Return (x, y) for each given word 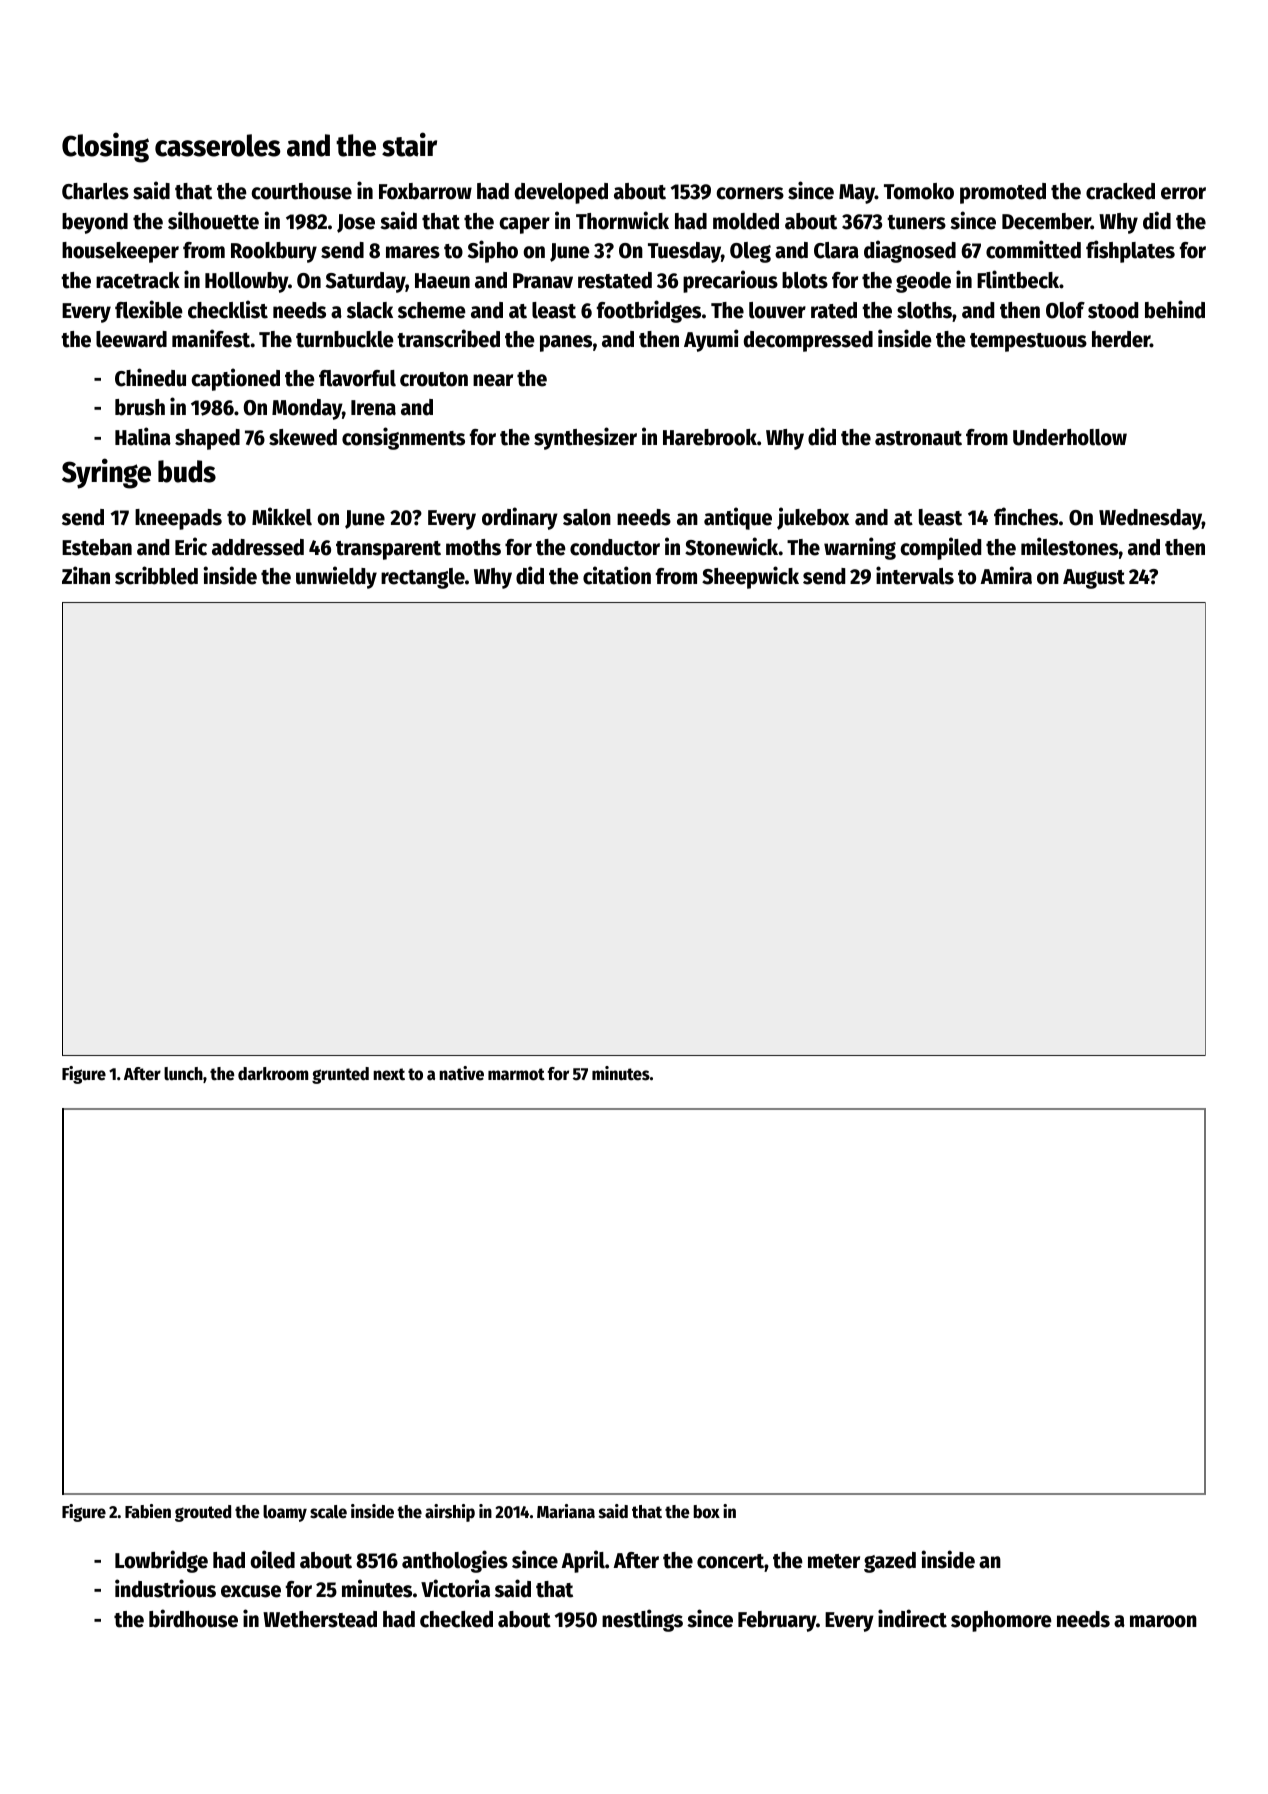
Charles (95, 191)
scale (328, 1512)
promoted (1003, 193)
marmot (516, 1074)
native (461, 1073)
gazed (890, 1562)
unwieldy (336, 577)
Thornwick (622, 220)
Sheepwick (750, 577)
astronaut (918, 438)
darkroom (273, 1074)
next (389, 1074)
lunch (183, 1074)
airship (450, 1513)
